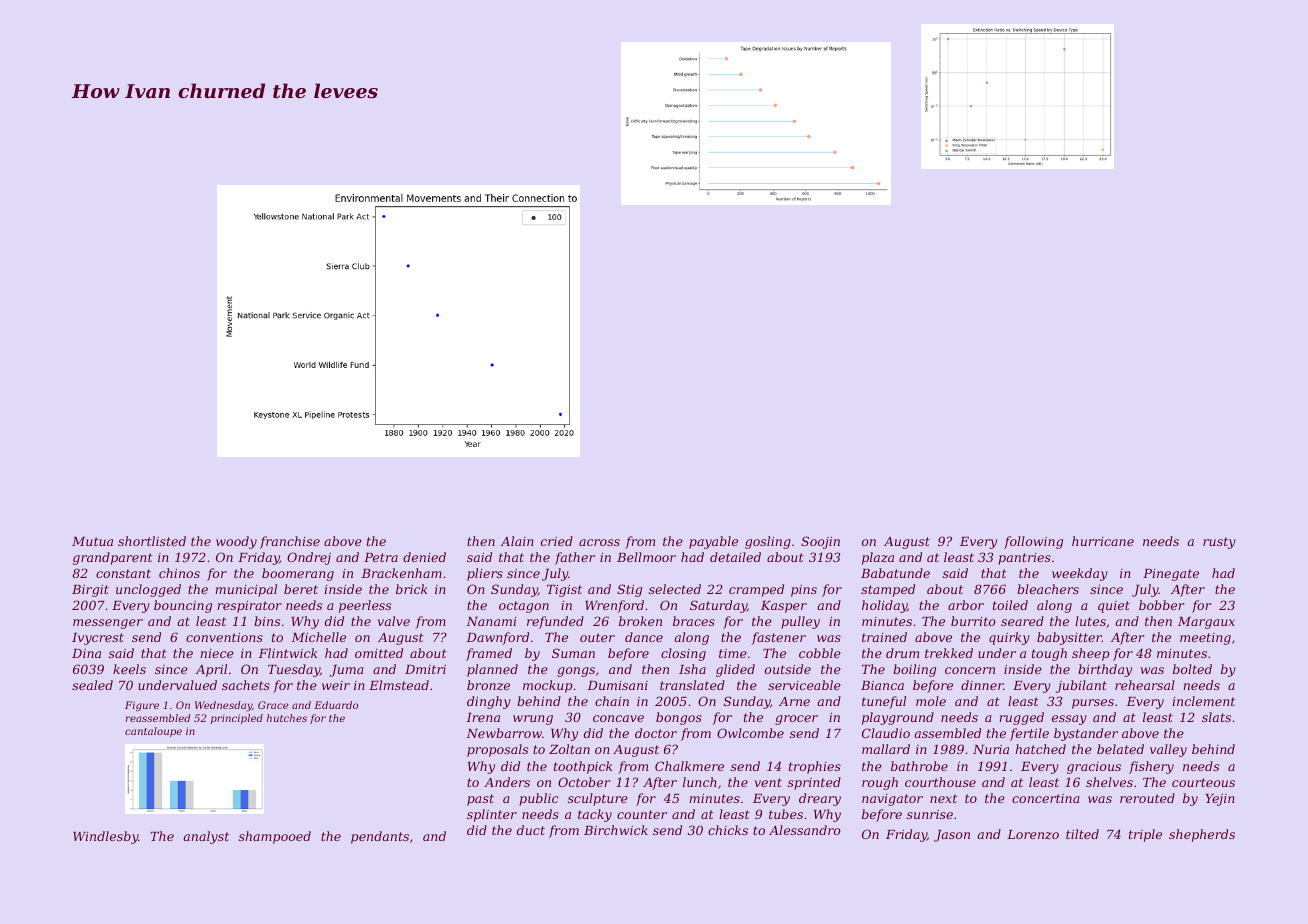 Image resolution: width=1308 pixels, height=924 pixels. I want to click on cried, so click(557, 541).
